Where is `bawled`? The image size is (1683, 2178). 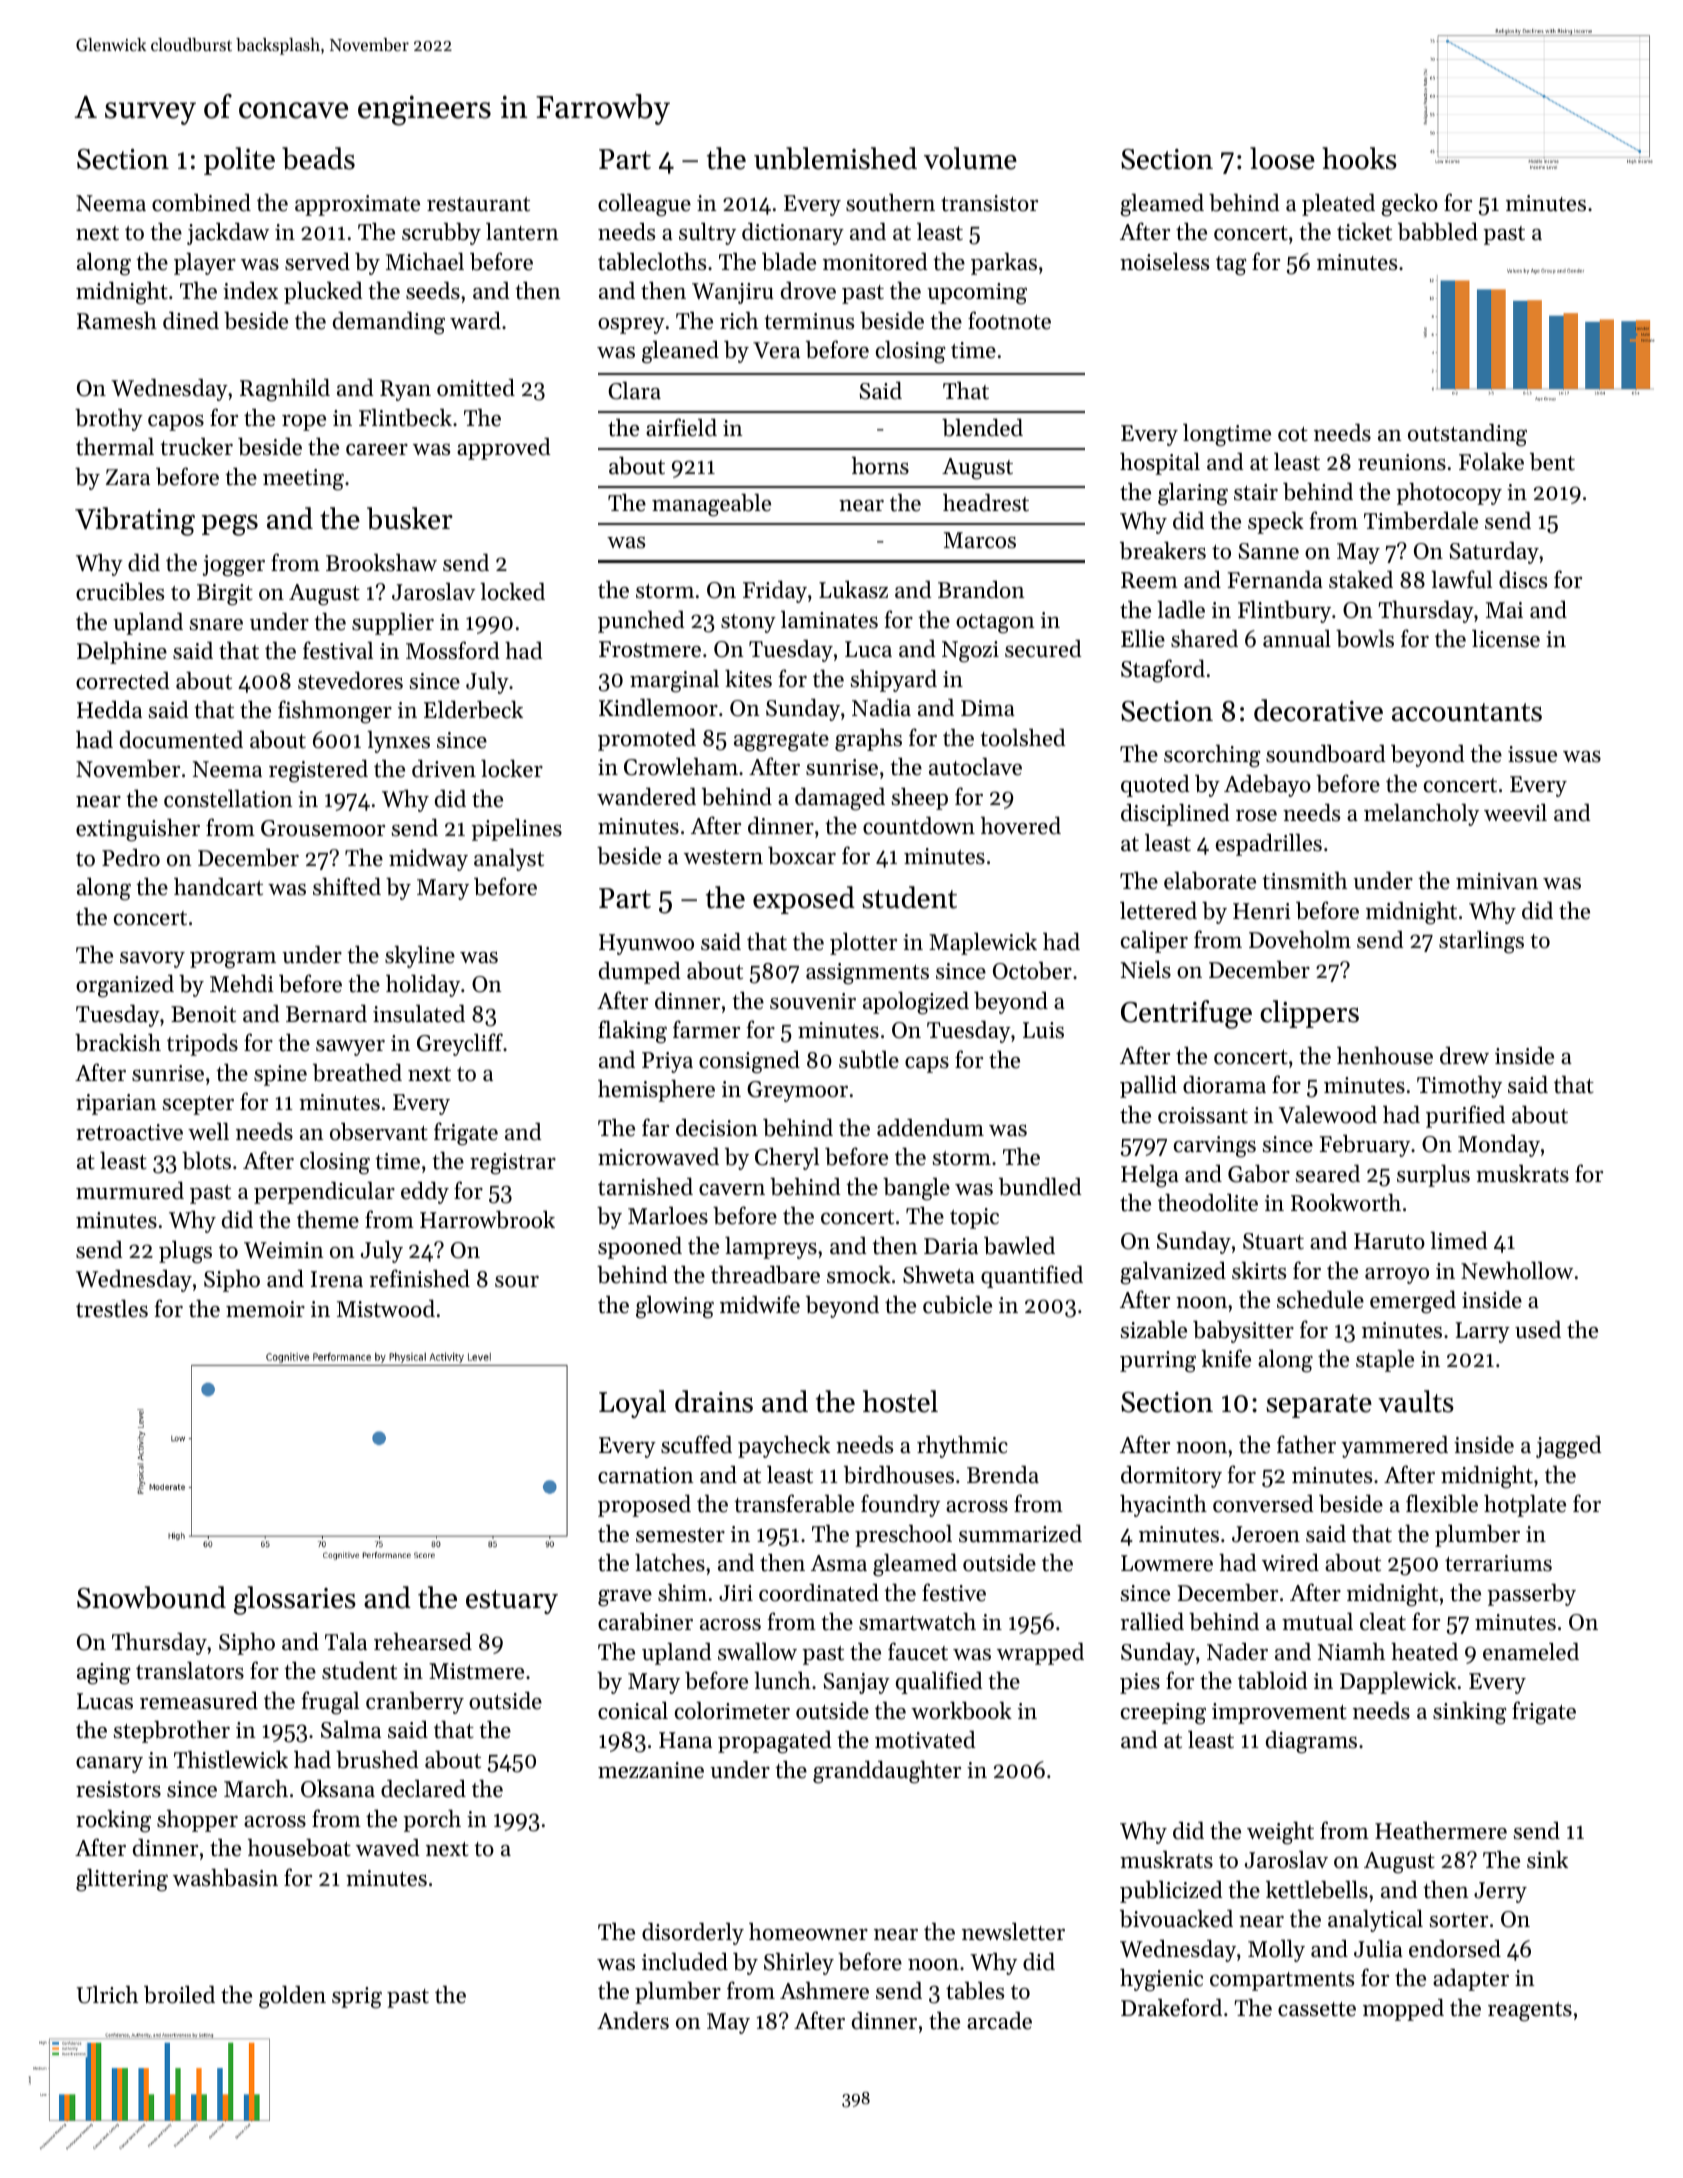
bawled is located at coordinates (1019, 1246).
